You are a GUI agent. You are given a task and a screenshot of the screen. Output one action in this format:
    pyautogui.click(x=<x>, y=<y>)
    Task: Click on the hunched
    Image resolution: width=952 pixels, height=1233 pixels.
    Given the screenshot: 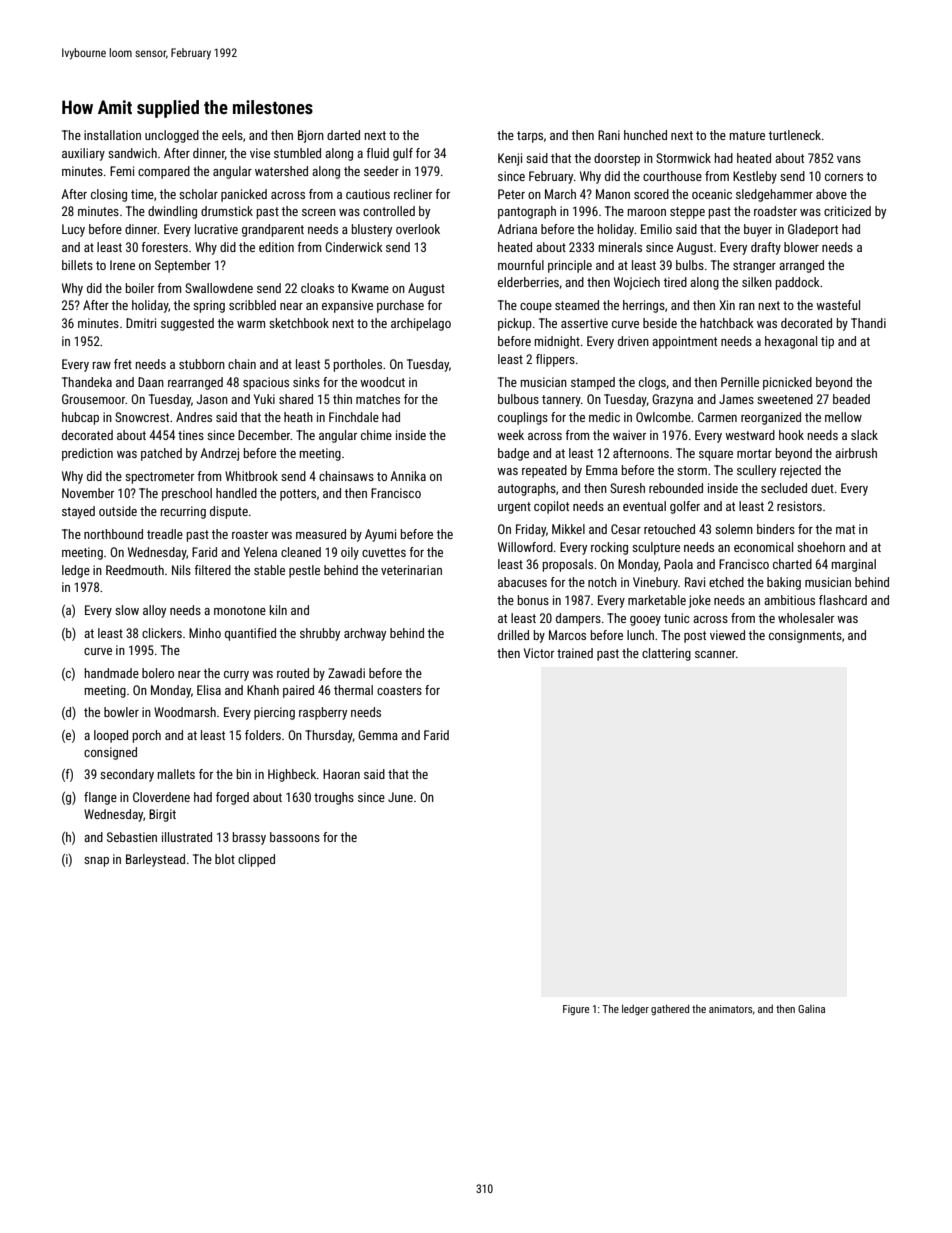 What is the action you would take?
    pyautogui.click(x=645, y=135)
